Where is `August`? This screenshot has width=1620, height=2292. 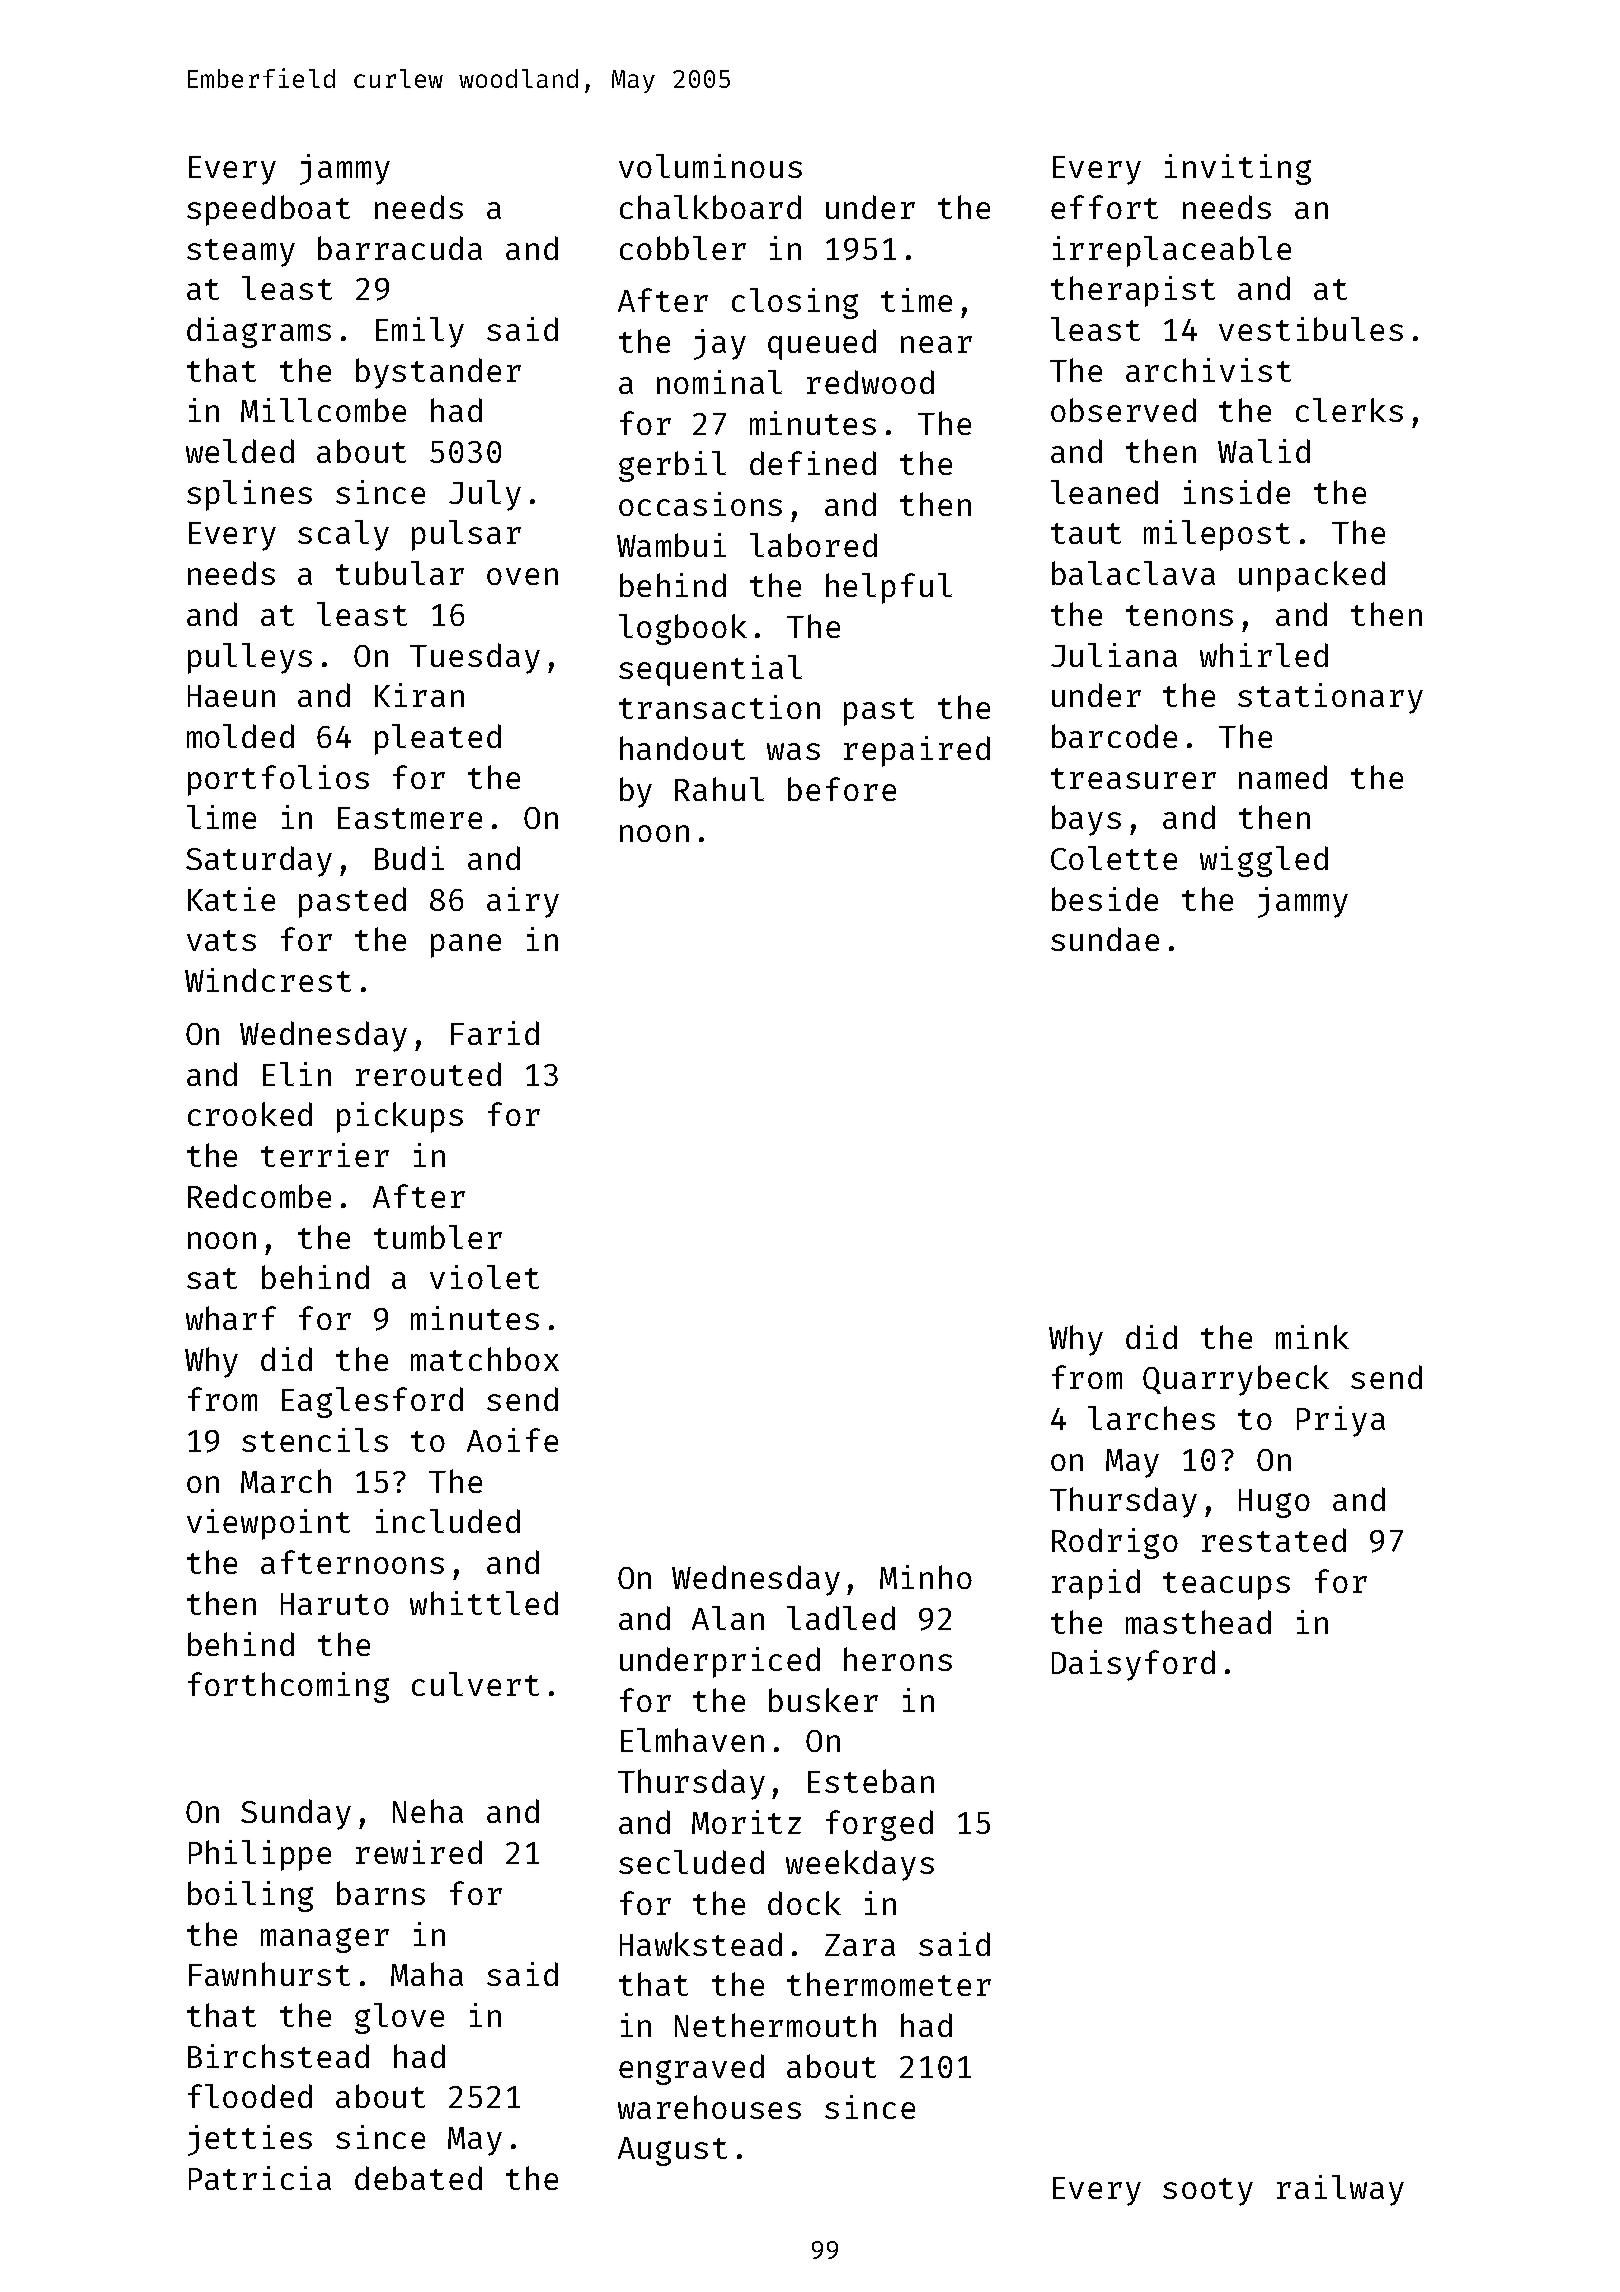
August is located at coordinates (672, 2151).
